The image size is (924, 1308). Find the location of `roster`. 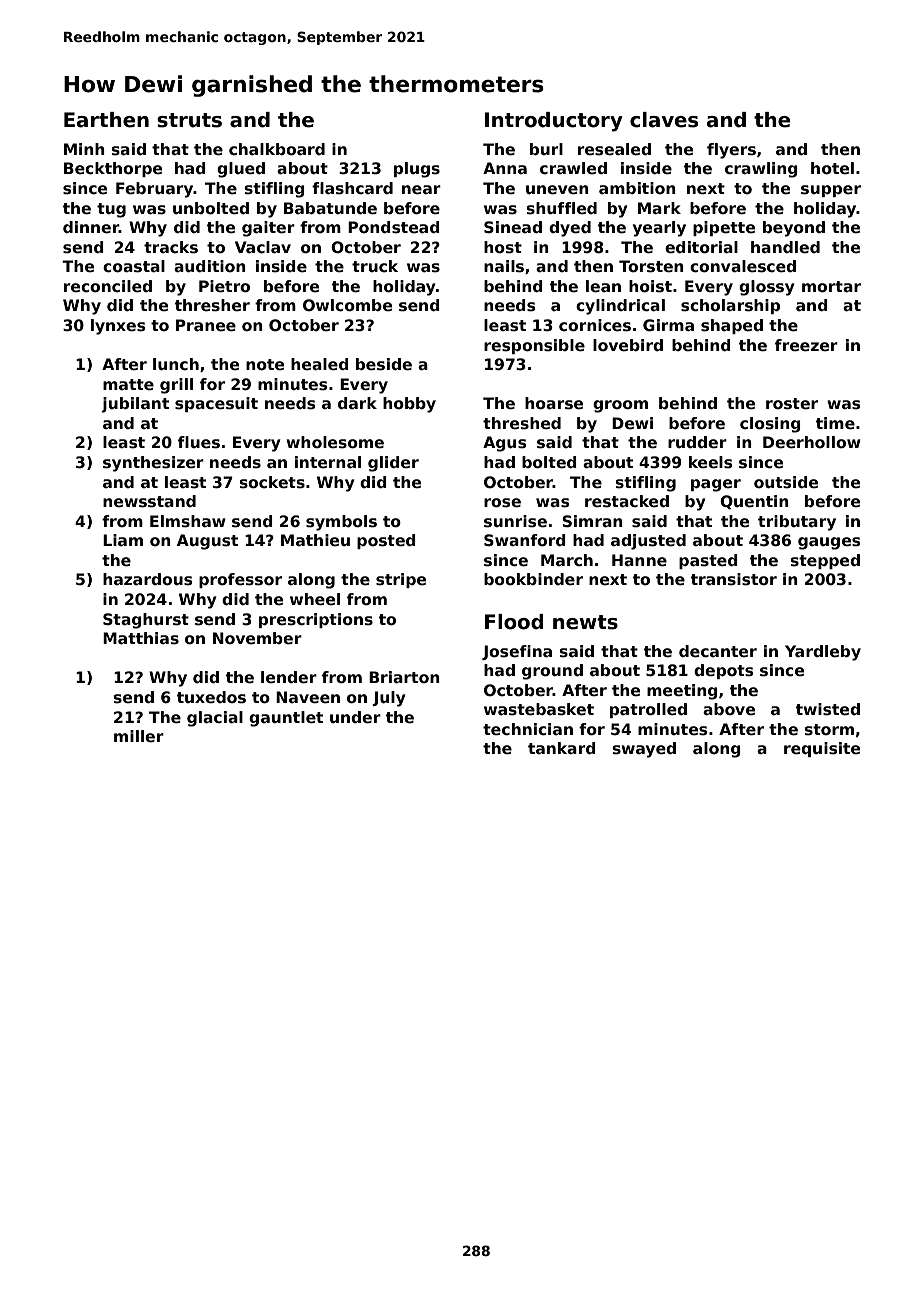

roster is located at coordinates (792, 404).
